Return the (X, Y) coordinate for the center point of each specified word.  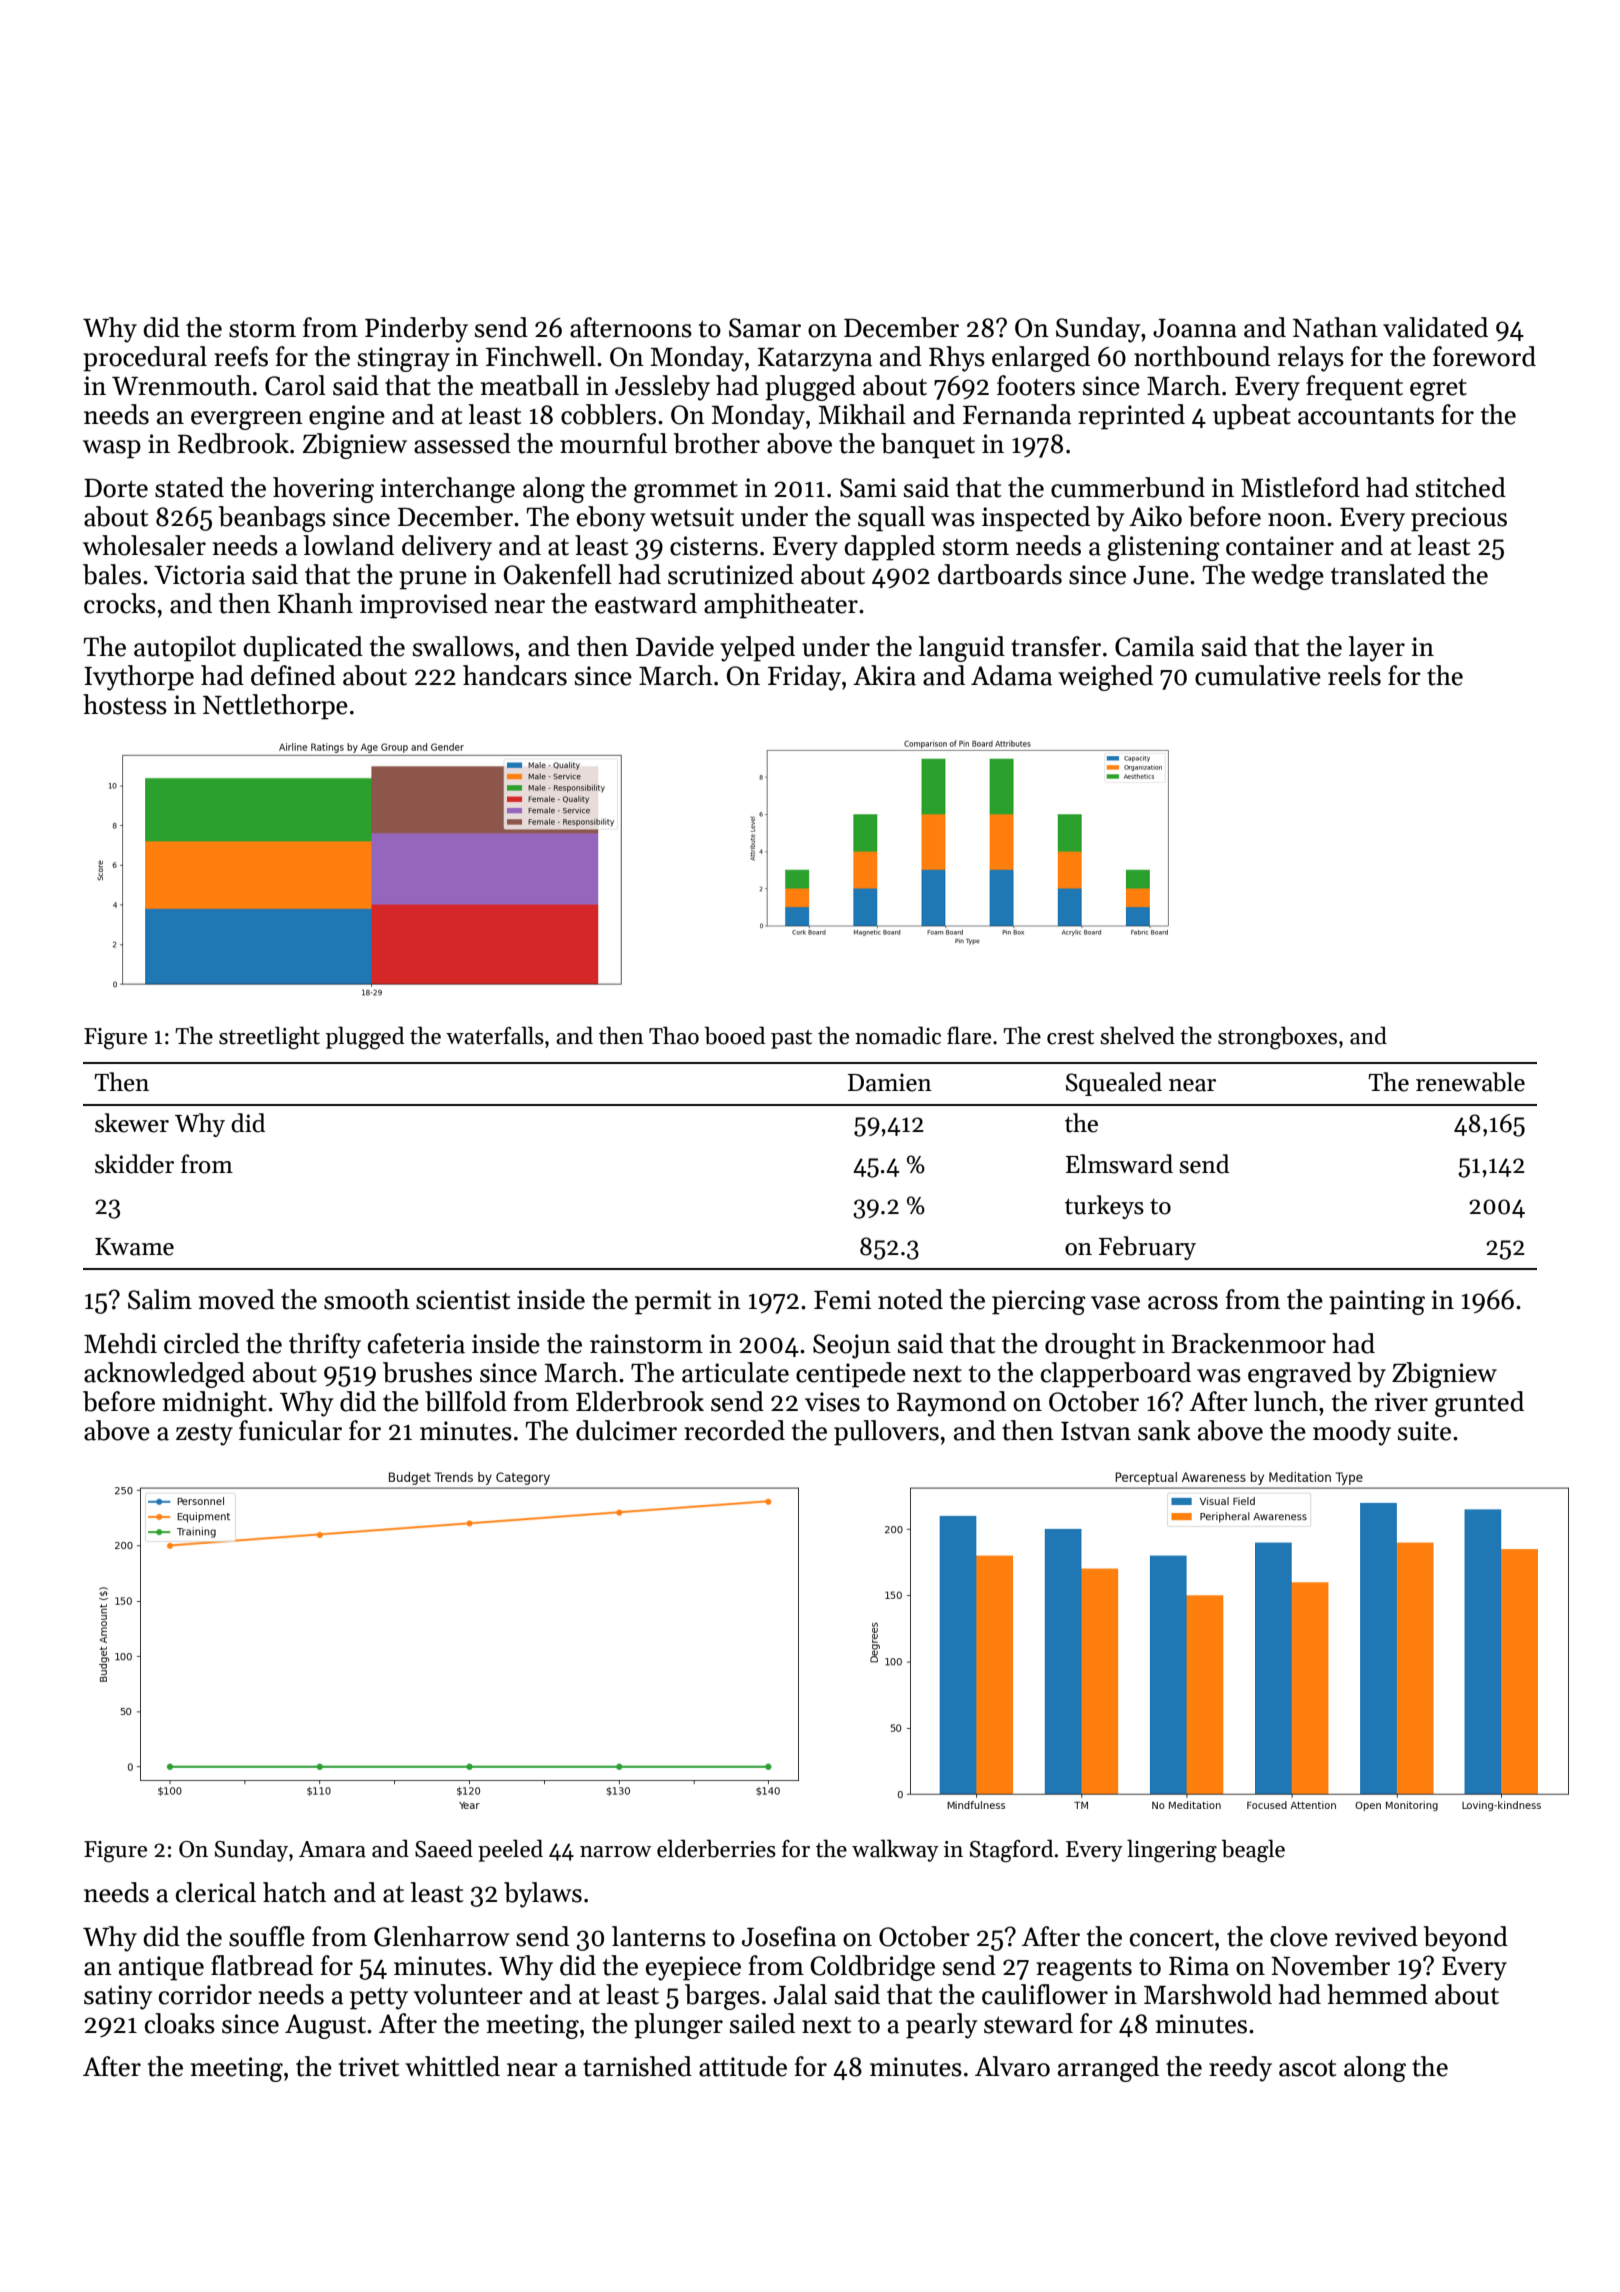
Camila (1154, 646)
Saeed (444, 1848)
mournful (613, 443)
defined (293, 675)
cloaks (180, 2023)
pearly (941, 2026)
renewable (1470, 1082)
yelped (757, 649)
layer (1376, 649)
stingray (404, 359)
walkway (895, 1850)
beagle (1253, 1851)
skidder (134, 1164)
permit (673, 1302)
